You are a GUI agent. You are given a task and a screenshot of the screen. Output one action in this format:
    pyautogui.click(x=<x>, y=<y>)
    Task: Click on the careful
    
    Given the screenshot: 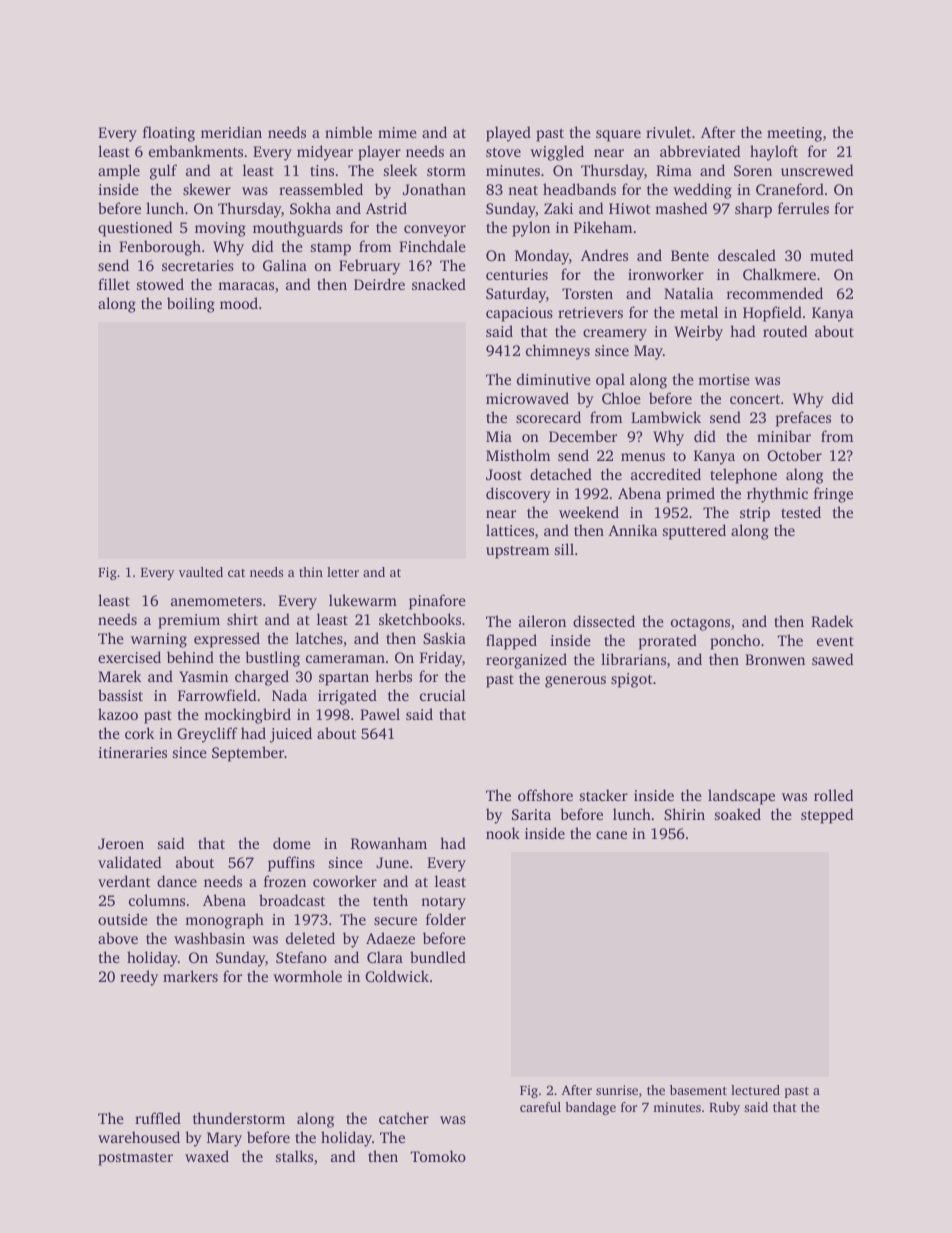 What is the action you would take?
    pyautogui.click(x=540, y=1107)
